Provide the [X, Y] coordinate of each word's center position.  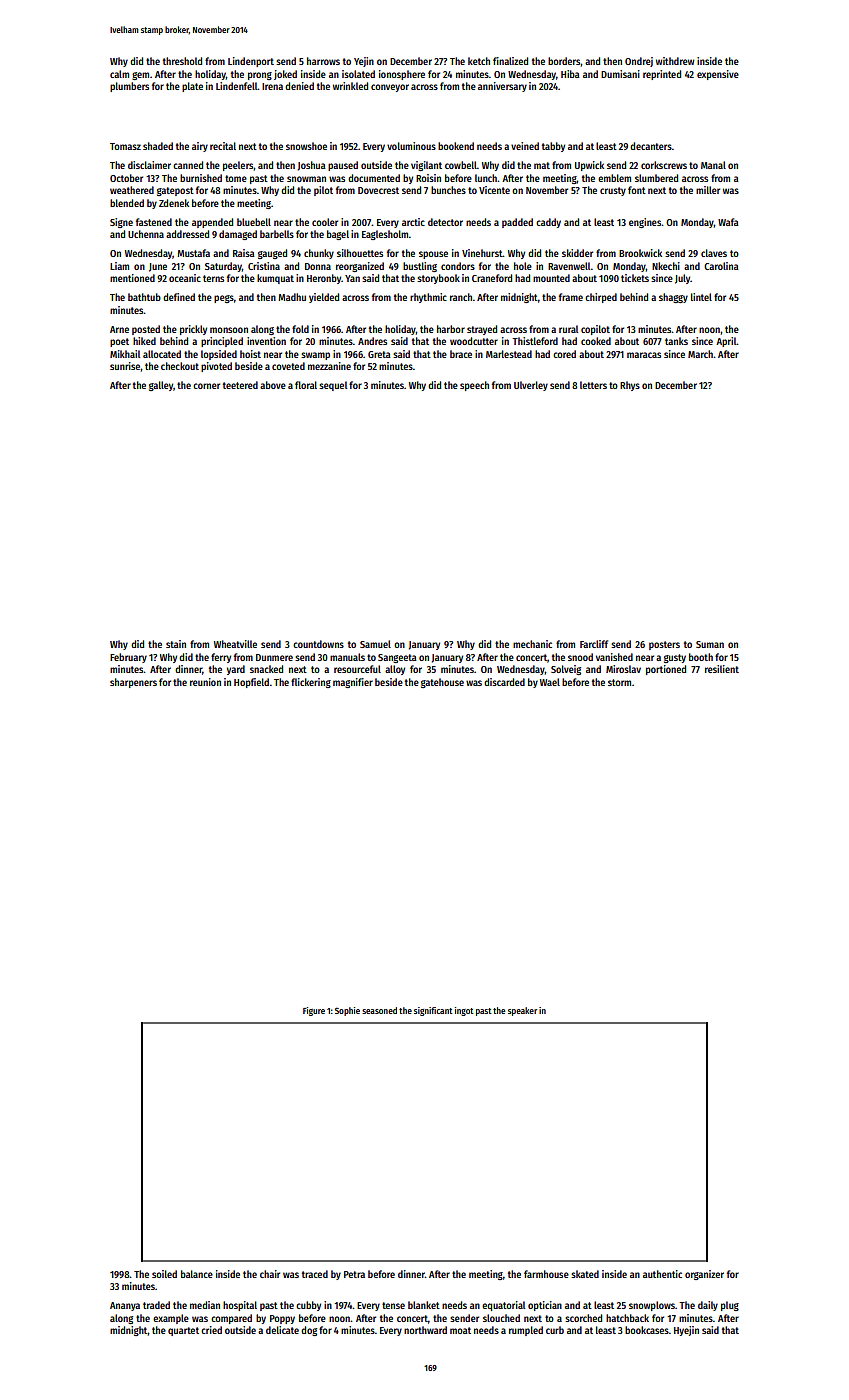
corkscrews [664, 165]
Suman [710, 644]
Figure [314, 1011]
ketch [479, 61]
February [128, 658]
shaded [158, 146]
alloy [395, 670]
